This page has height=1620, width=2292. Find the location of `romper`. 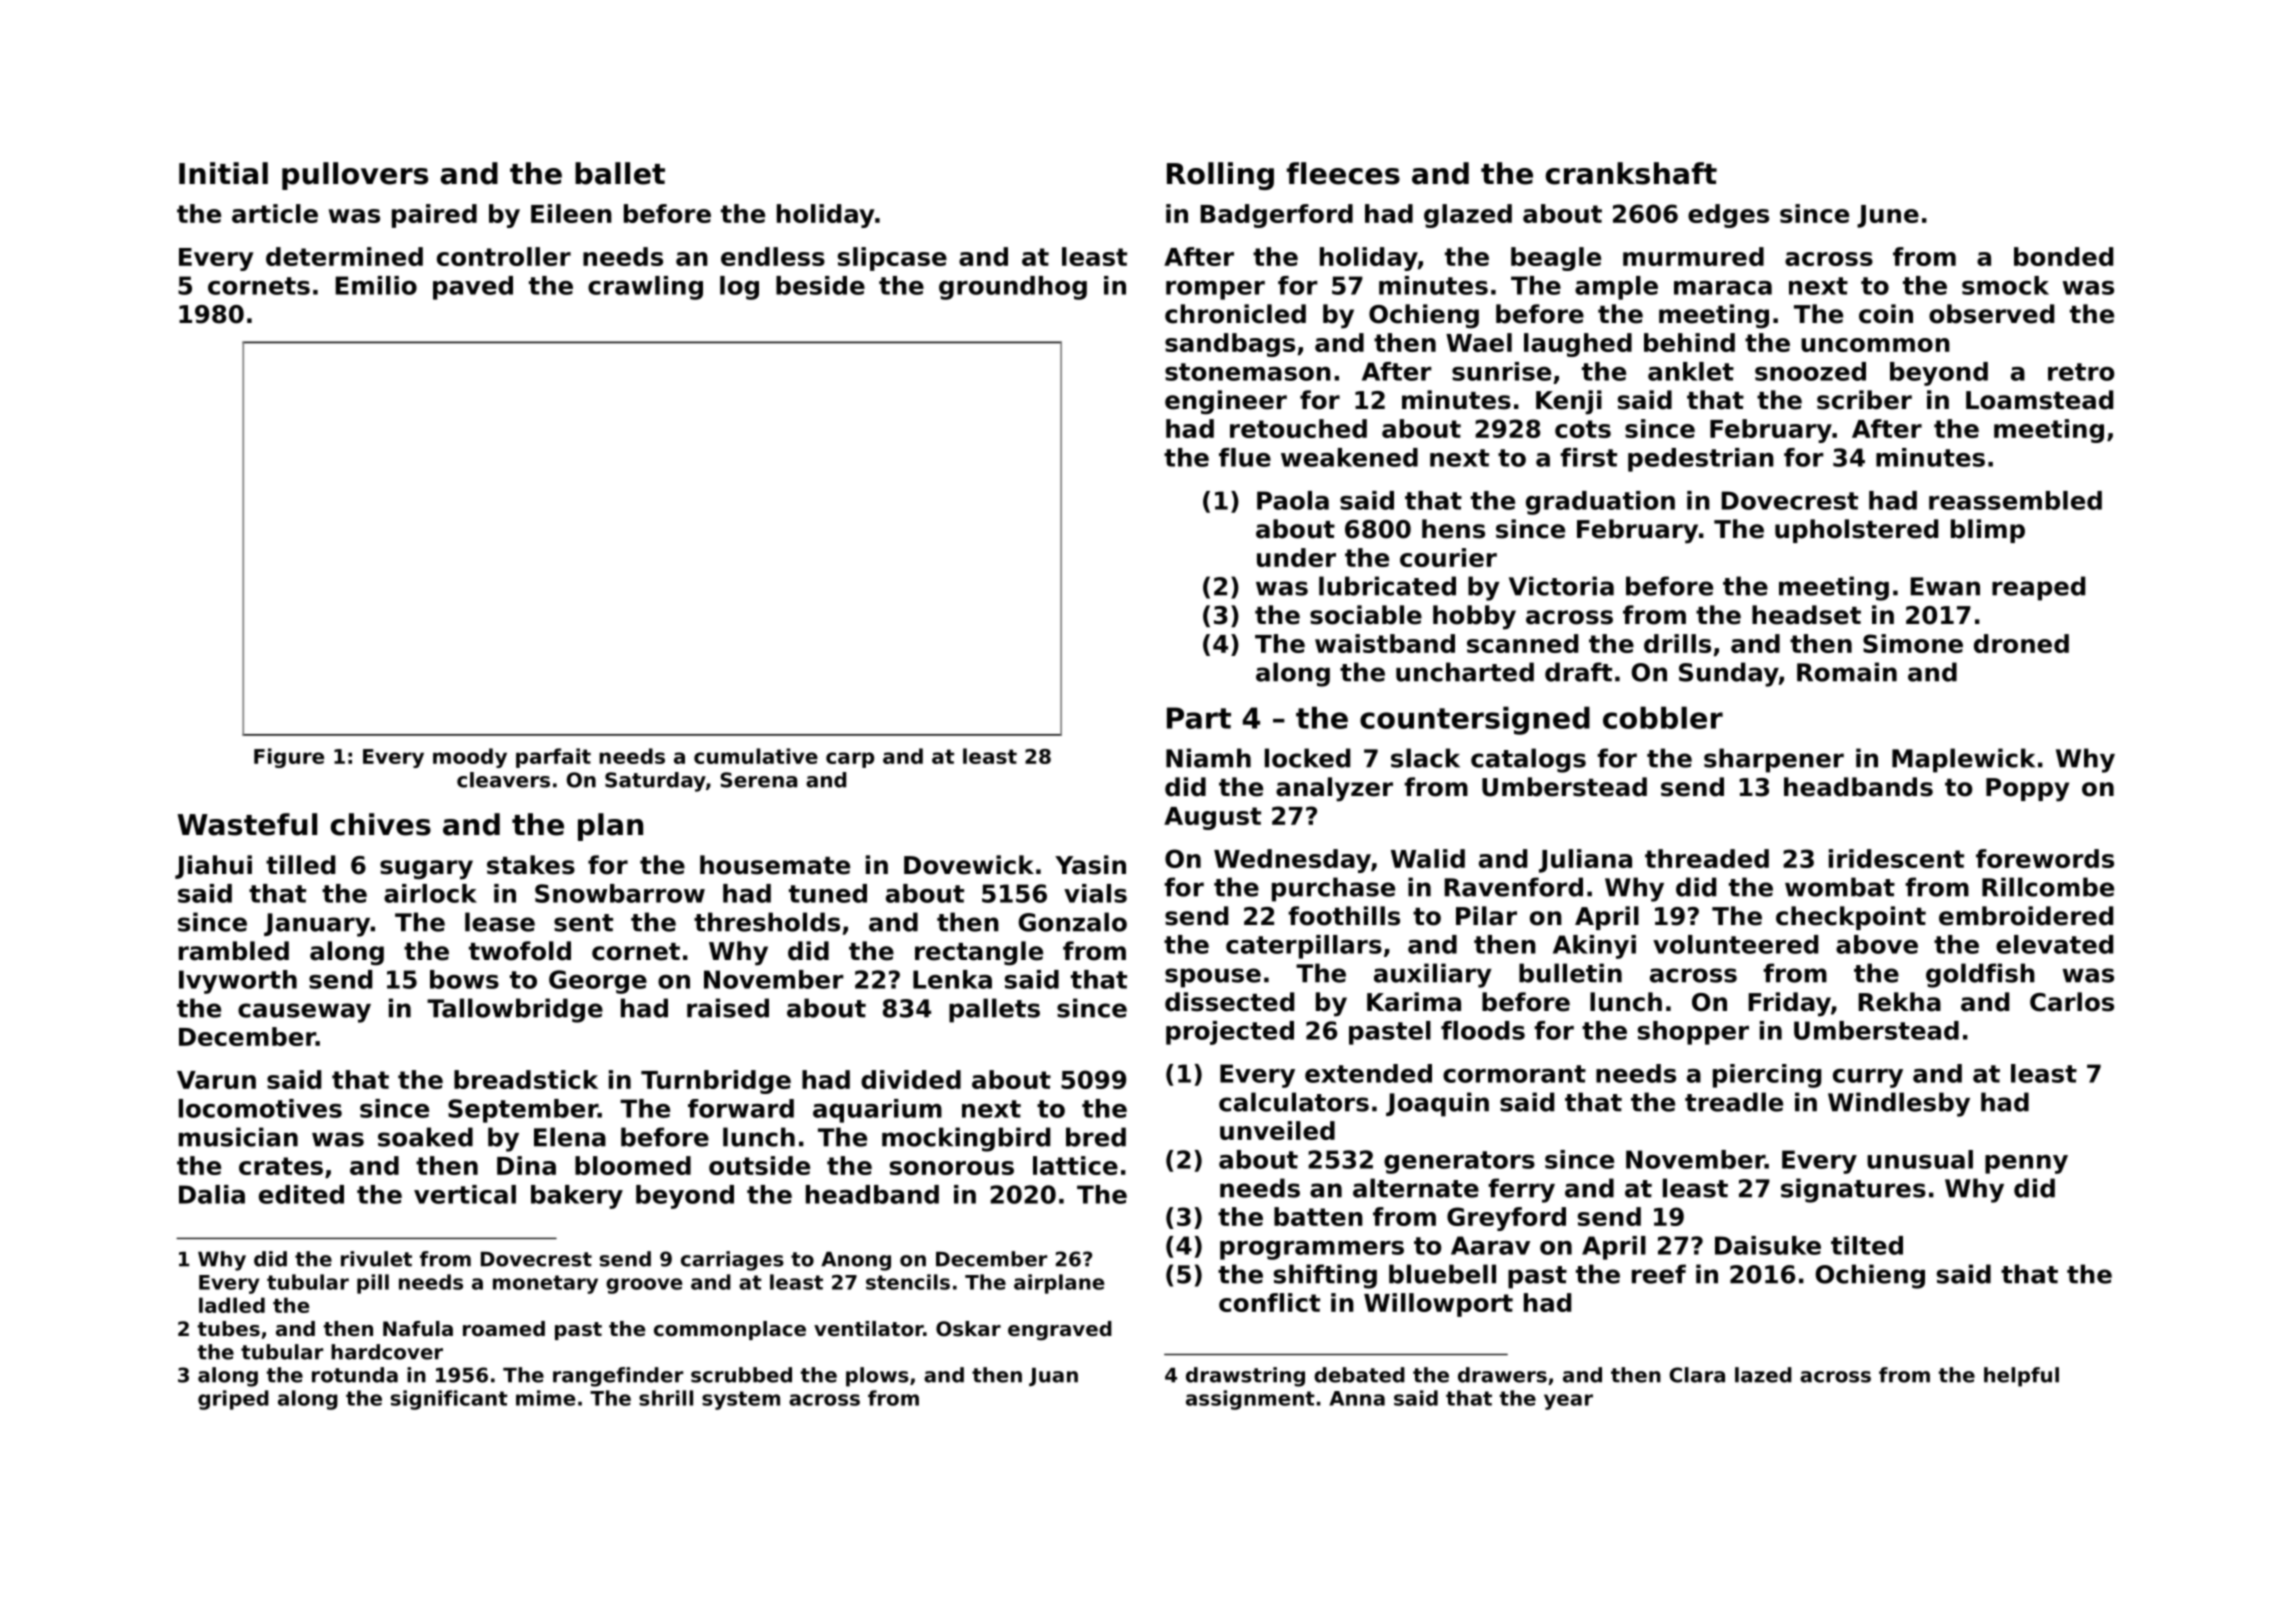

romper is located at coordinates (1215, 290).
